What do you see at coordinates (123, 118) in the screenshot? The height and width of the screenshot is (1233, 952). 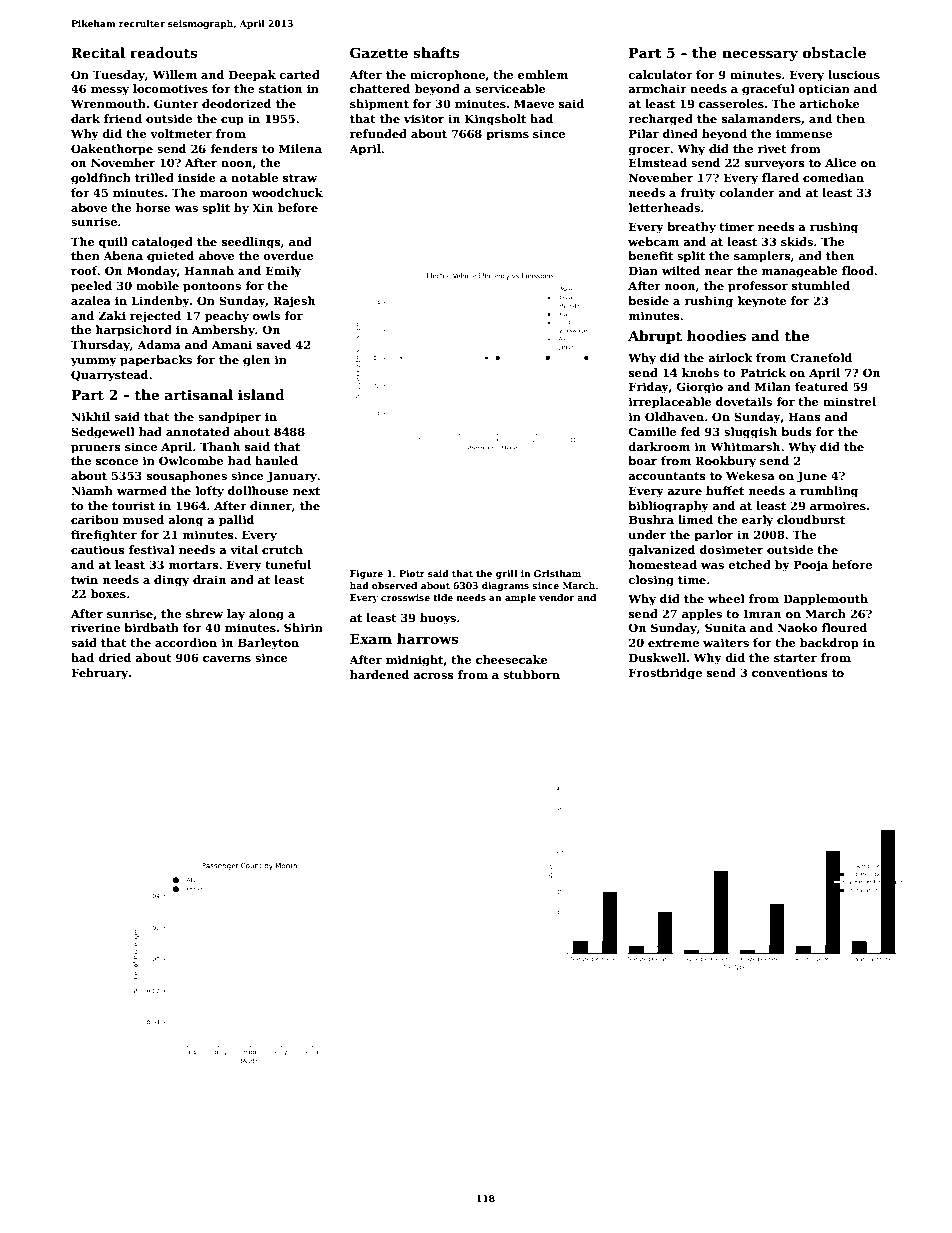 I see `friend` at bounding box center [123, 118].
